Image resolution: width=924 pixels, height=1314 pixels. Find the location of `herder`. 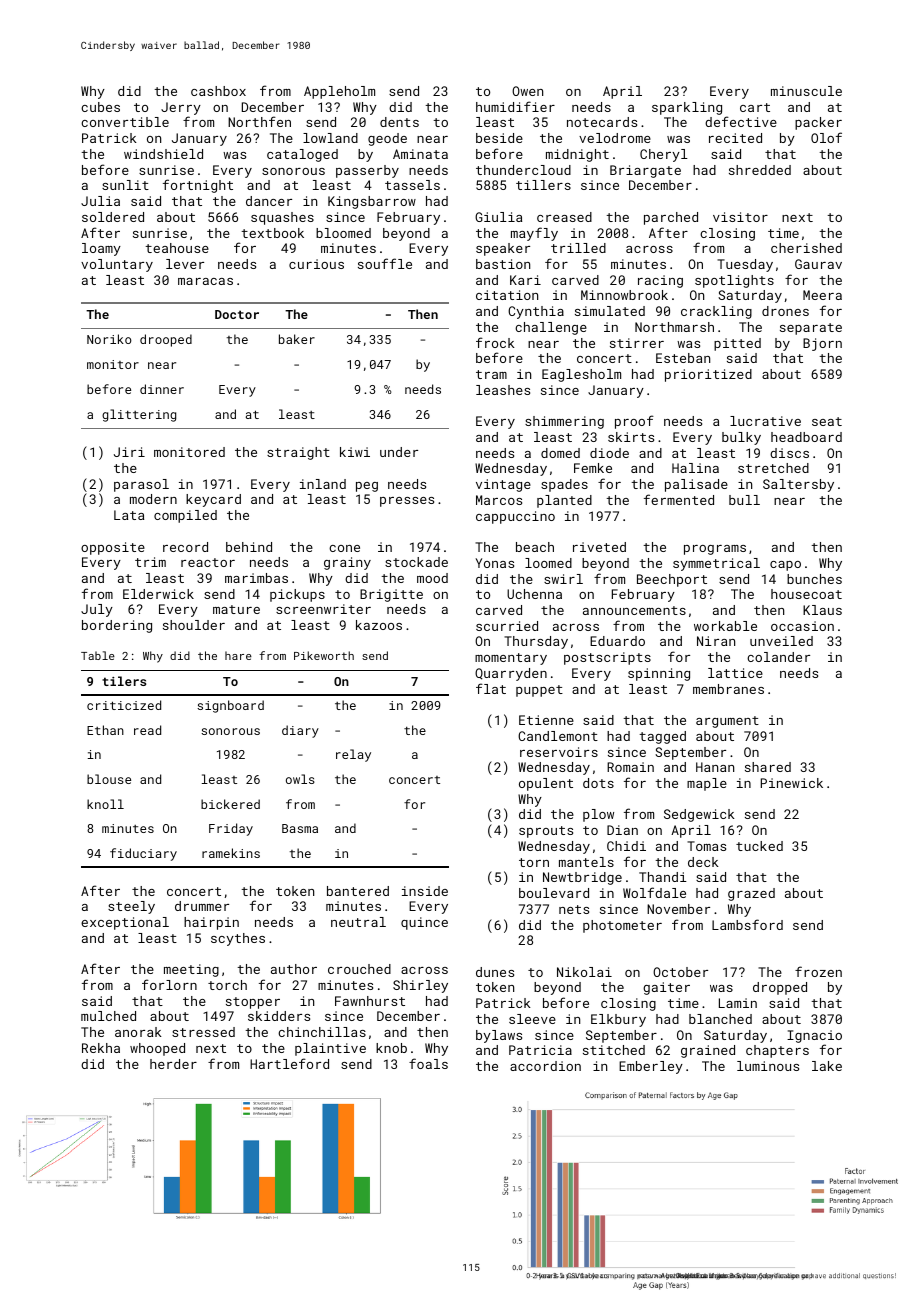

herder is located at coordinates (173, 1064).
